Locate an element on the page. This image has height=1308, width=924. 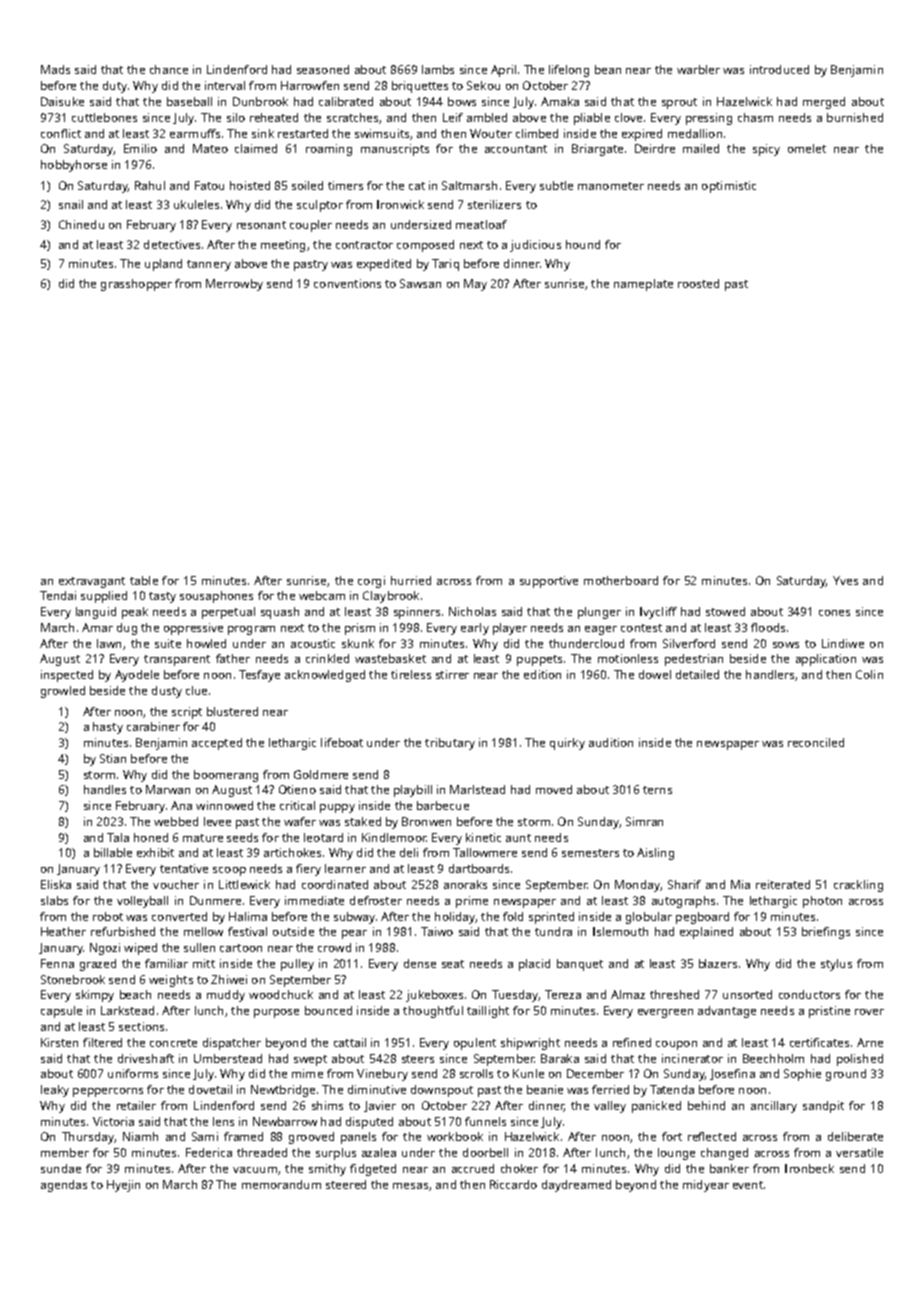
Heather is located at coordinates (63, 931).
